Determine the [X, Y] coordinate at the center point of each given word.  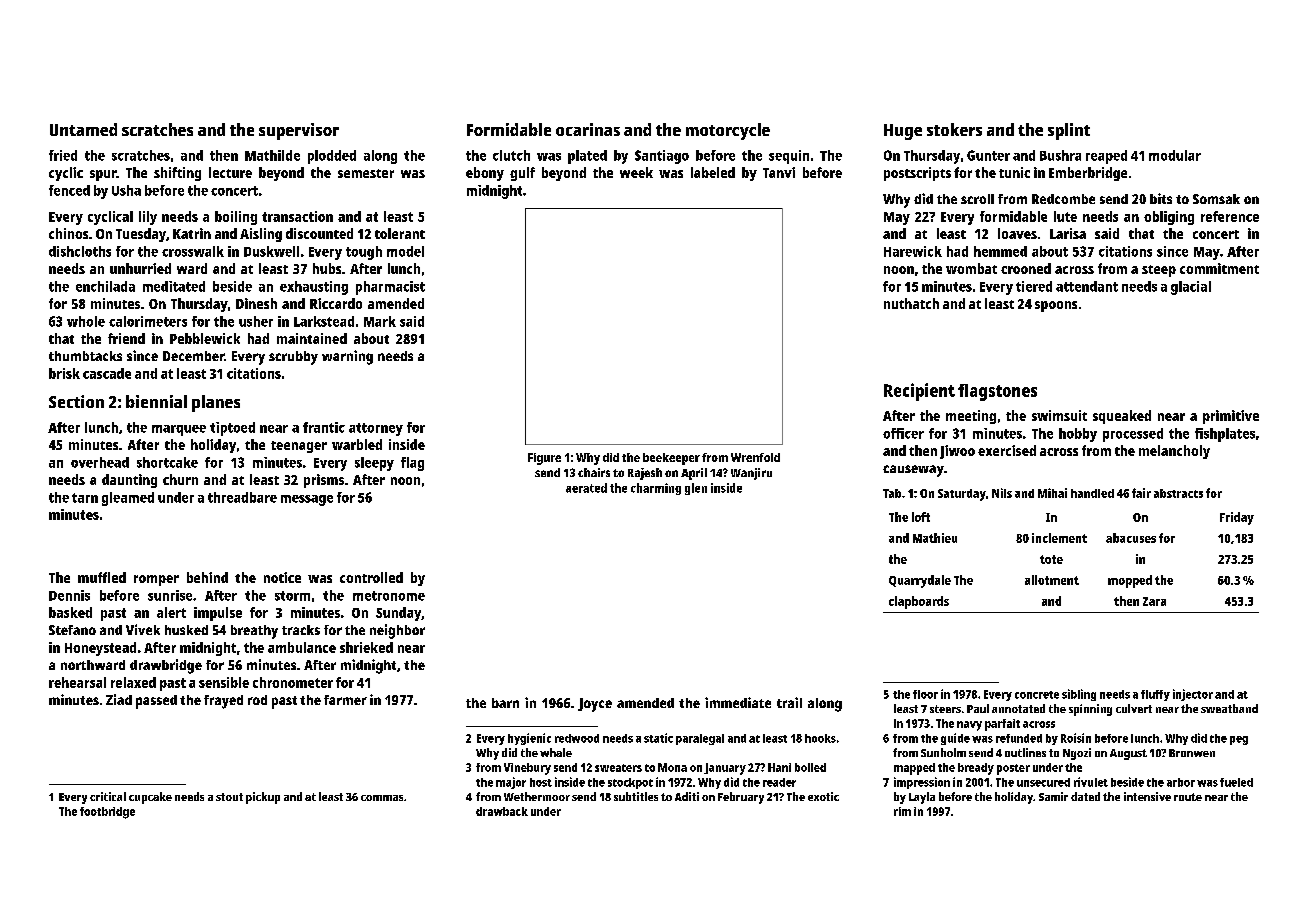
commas [382, 798]
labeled [713, 172]
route [1188, 797]
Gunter [988, 155]
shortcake [167, 462]
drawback [502, 811]
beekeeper [671, 459]
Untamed [83, 129]
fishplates [1225, 435]
